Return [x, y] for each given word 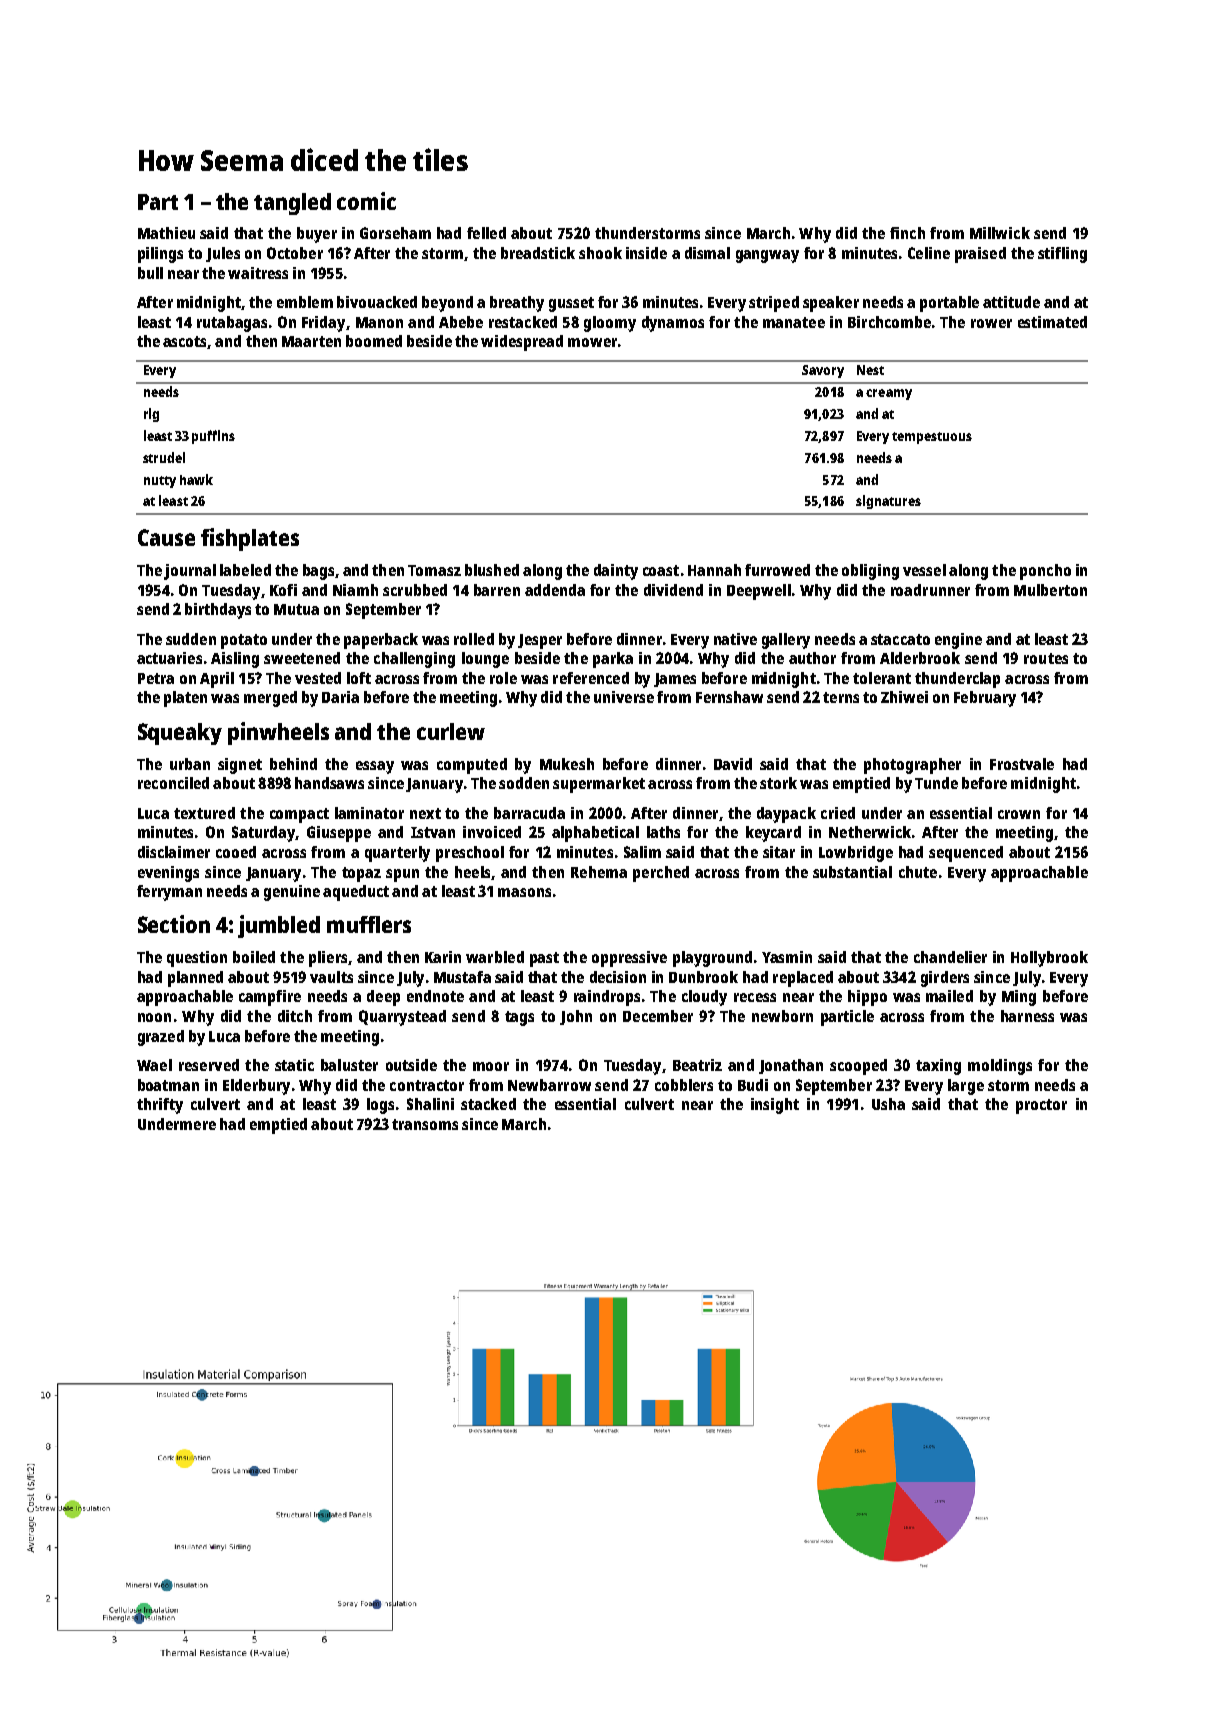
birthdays [218, 611]
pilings [160, 255]
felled [486, 233]
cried [838, 813]
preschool [470, 854]
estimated [1052, 322]
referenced [591, 678]
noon [154, 1017]
